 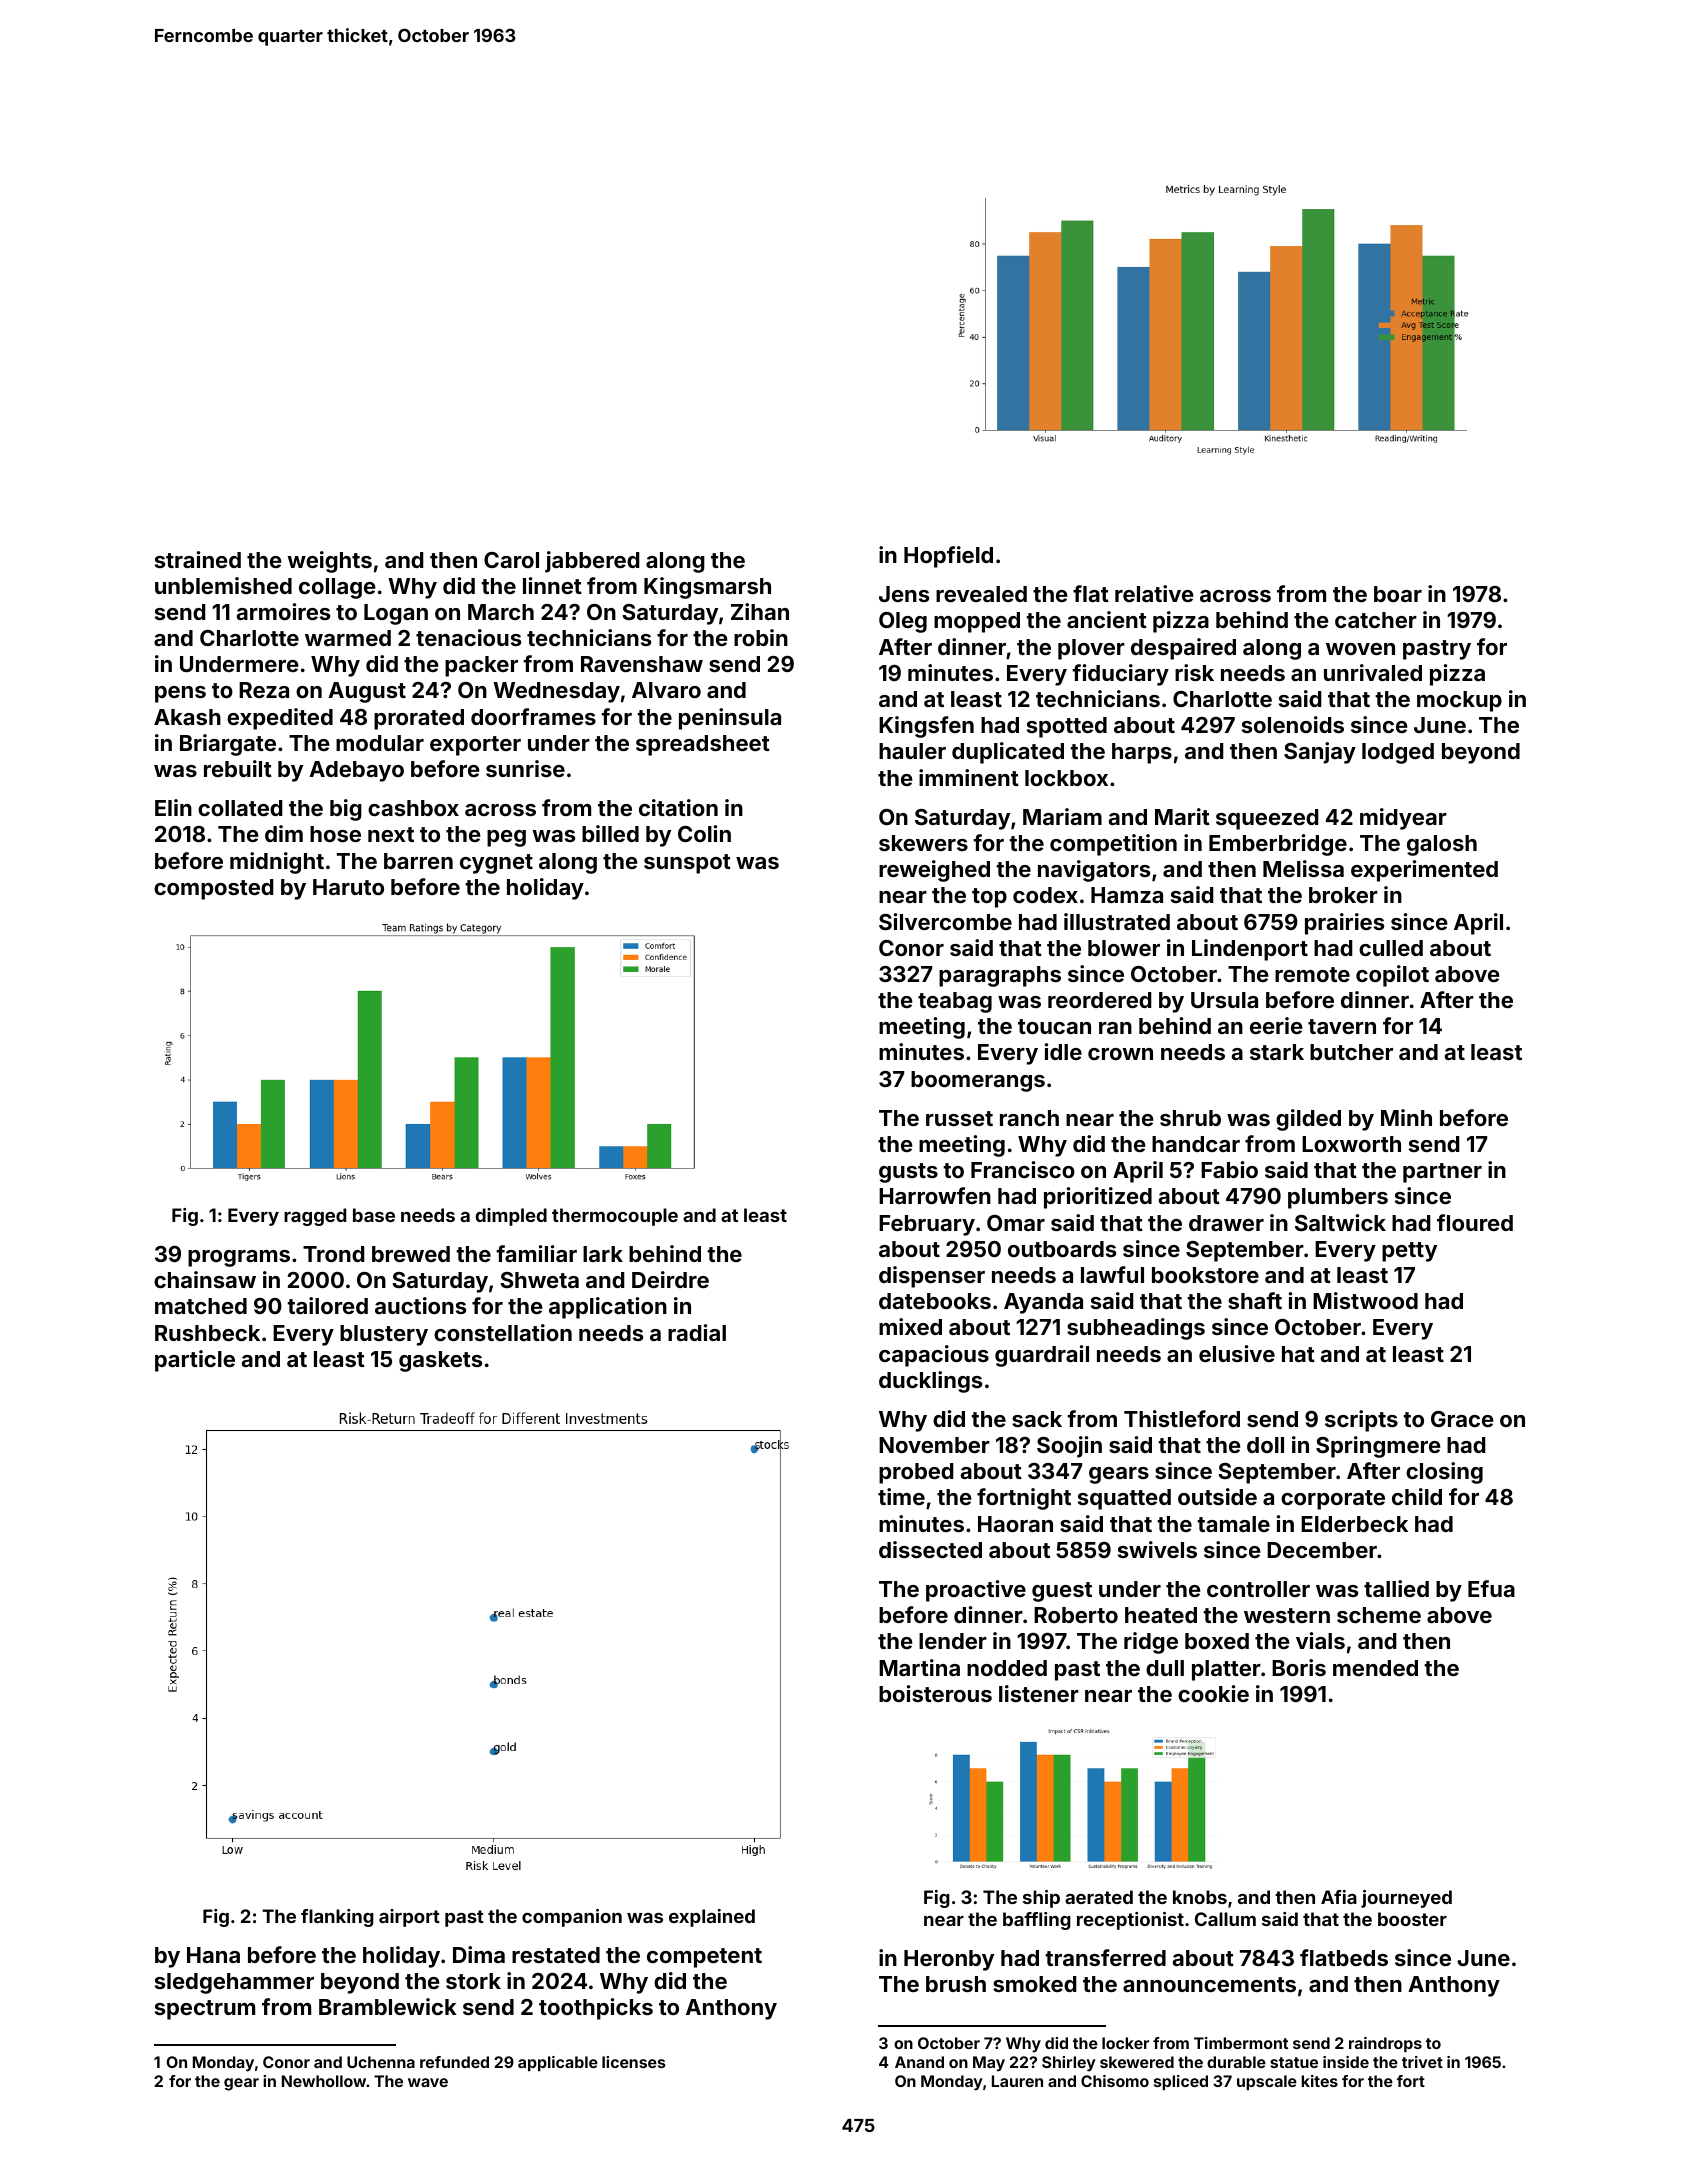 What do you see at coordinates (919, 2062) in the document?
I see `Anand` at bounding box center [919, 2062].
